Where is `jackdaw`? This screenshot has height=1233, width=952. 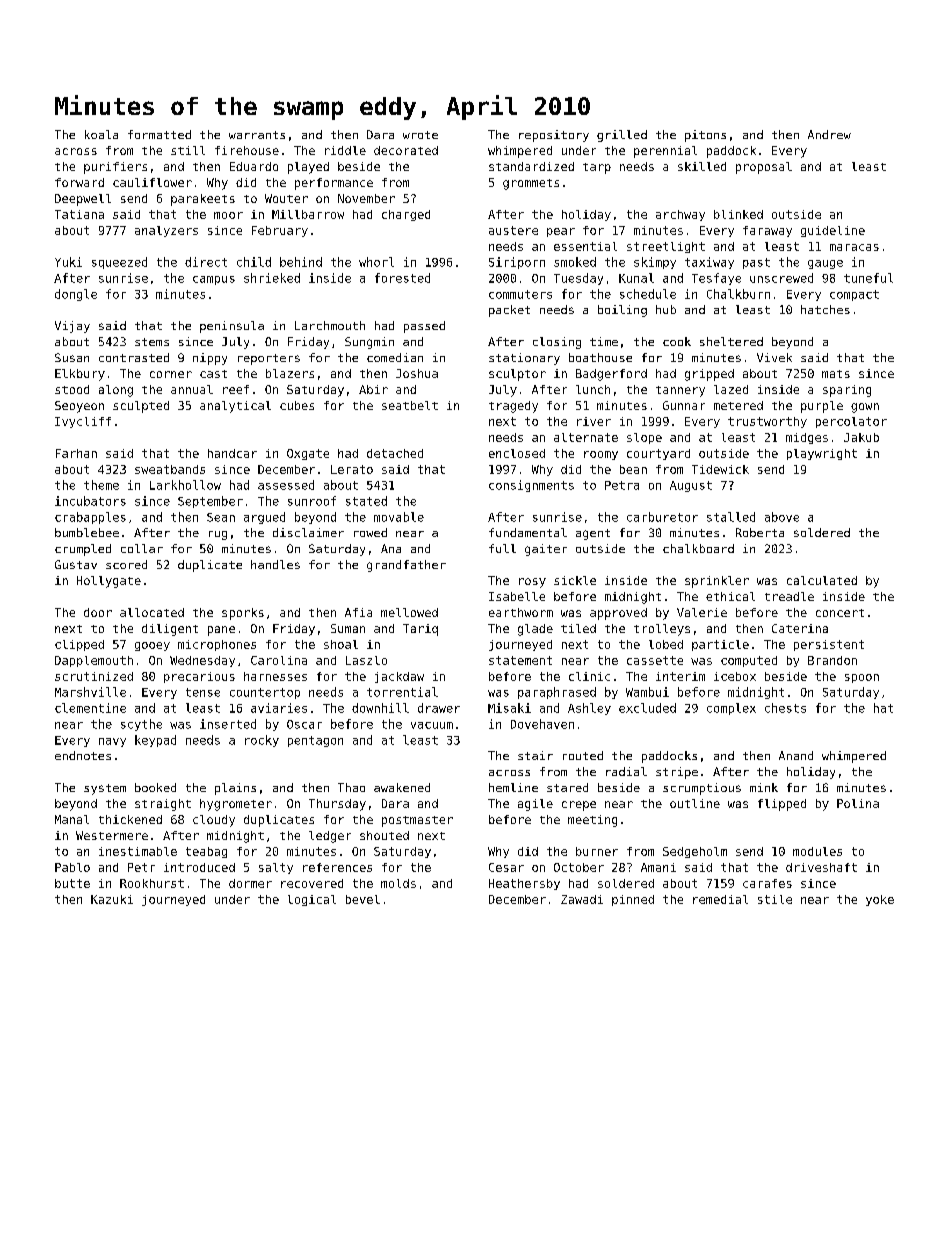 jackdaw is located at coordinates (399, 677).
